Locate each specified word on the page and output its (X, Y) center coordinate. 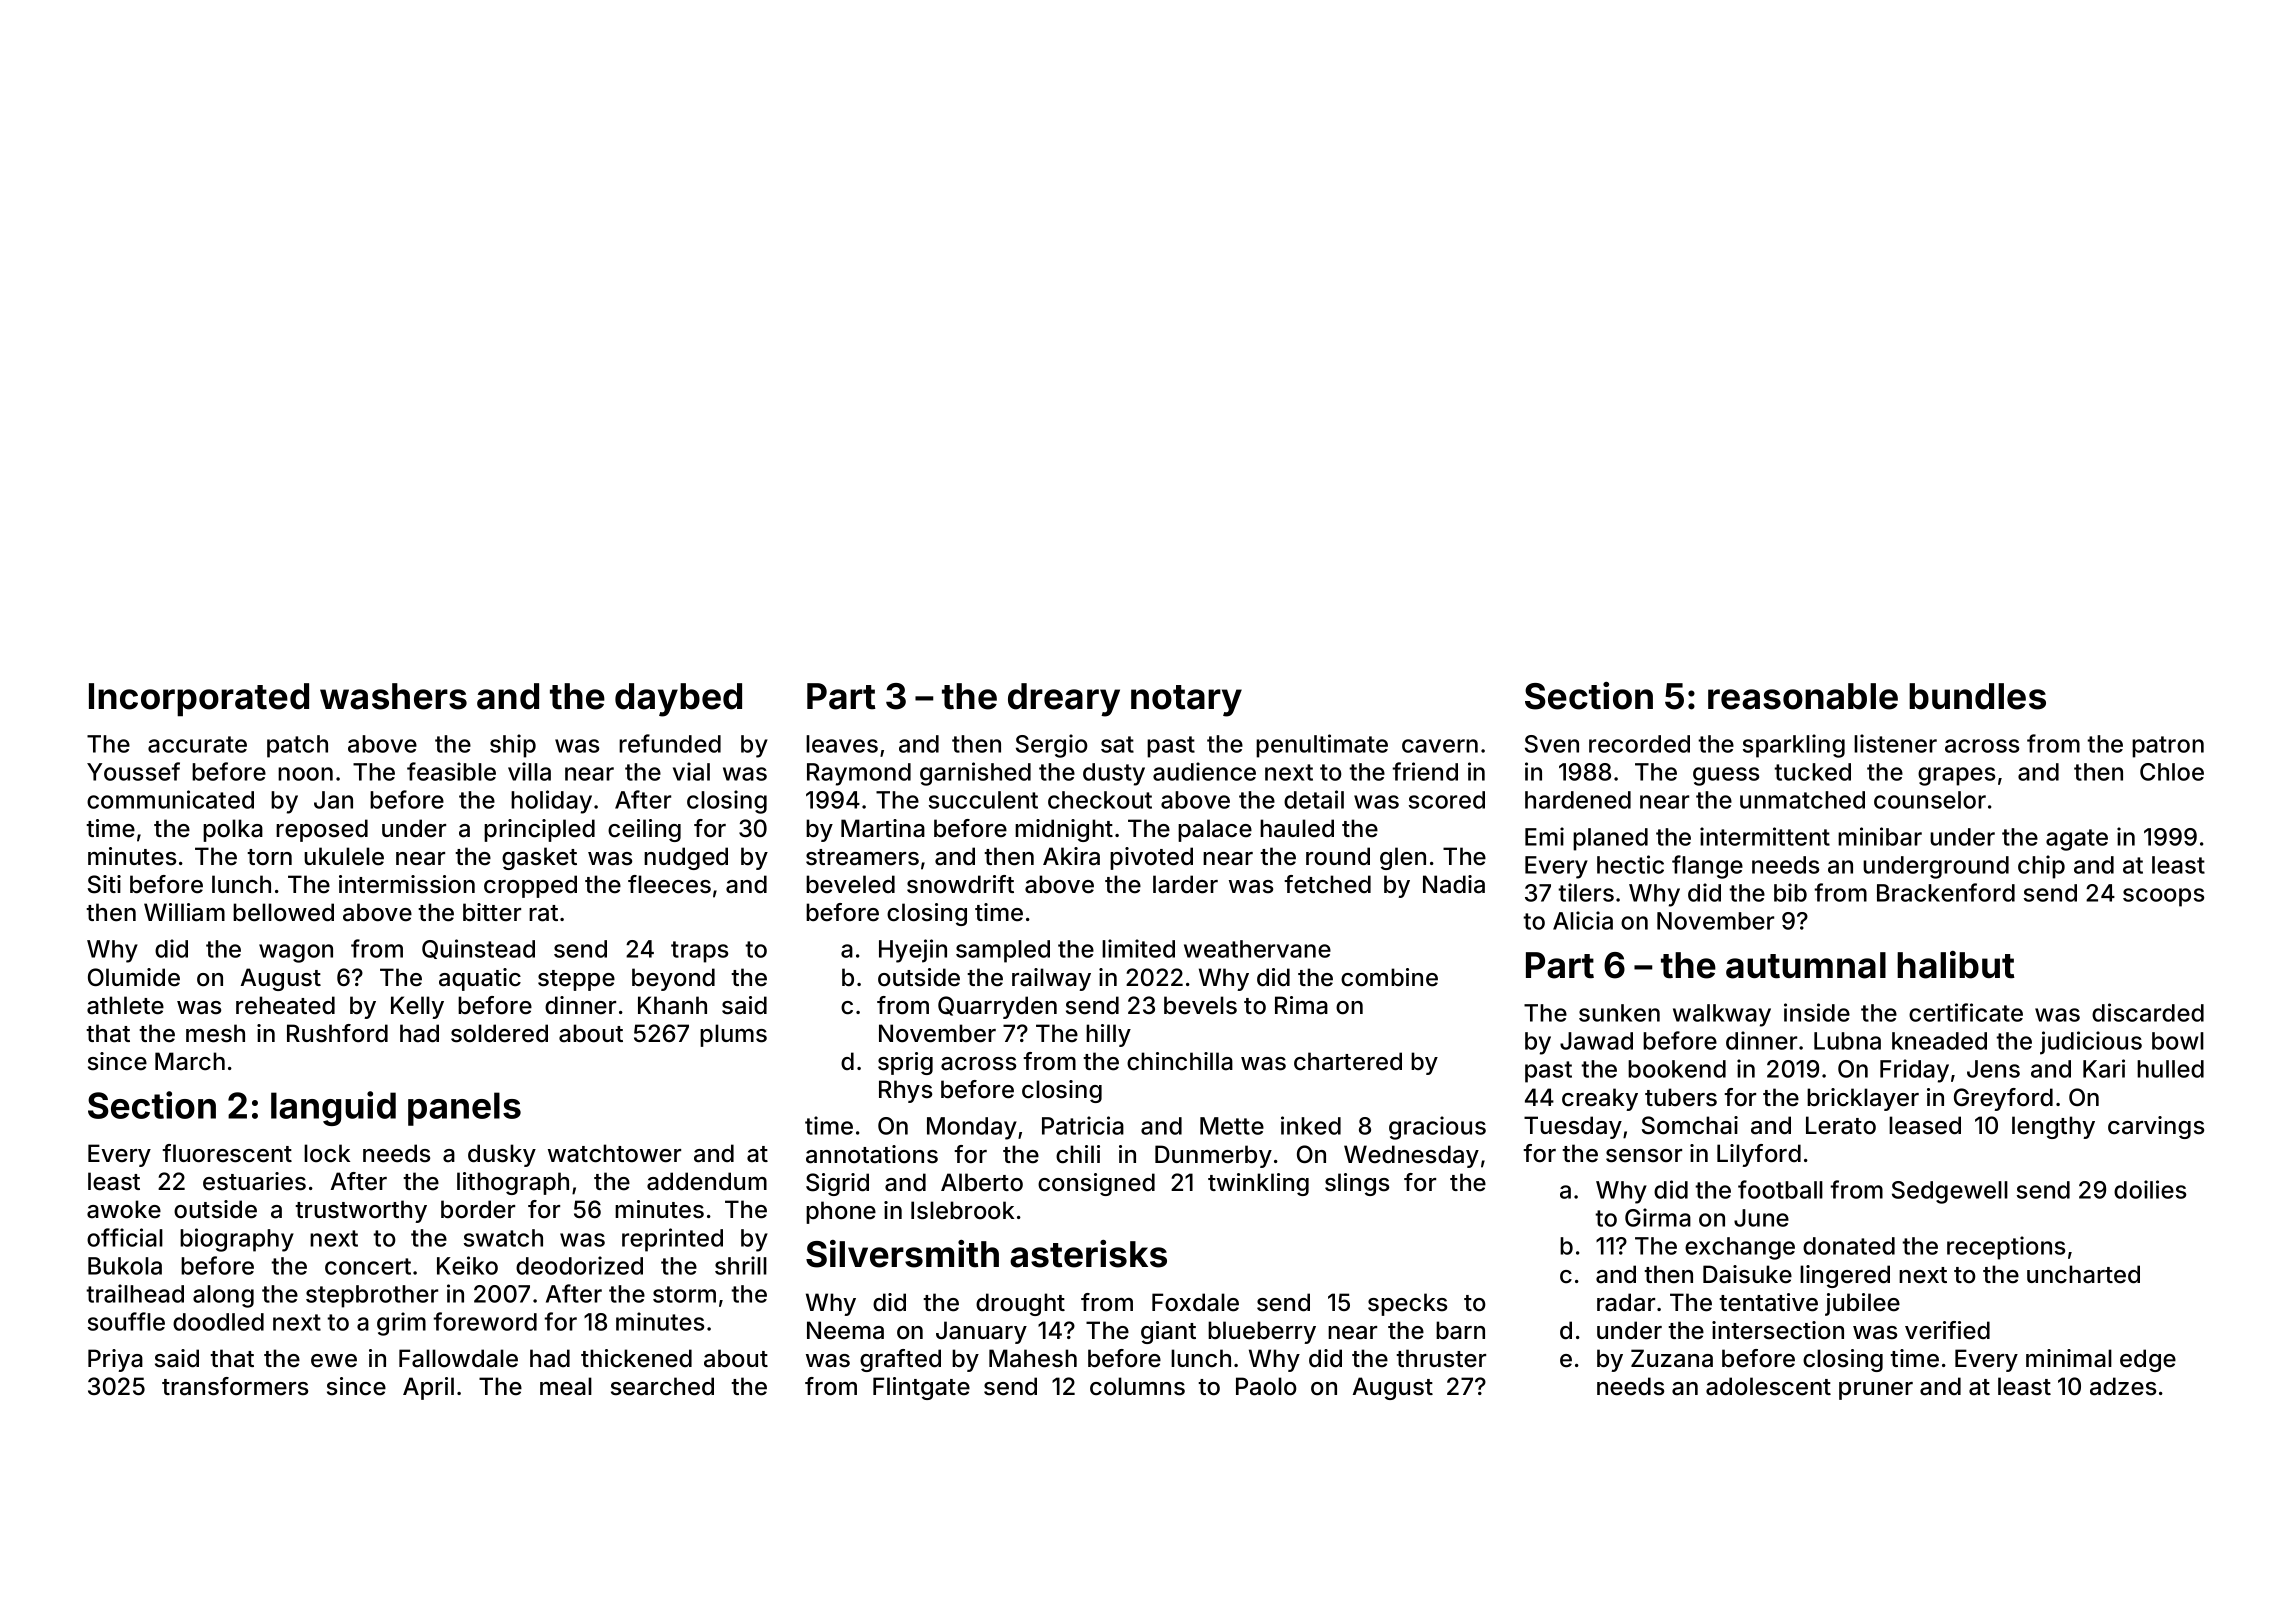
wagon (296, 953)
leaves (842, 744)
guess (1726, 776)
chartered (1348, 1061)
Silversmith (902, 1254)
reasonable (1803, 696)
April (428, 1388)
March (190, 1061)
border (478, 1209)
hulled (2170, 1069)
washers (393, 696)
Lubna (1847, 1041)
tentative (1768, 1302)
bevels (1200, 1005)
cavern (1440, 746)
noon (305, 774)
